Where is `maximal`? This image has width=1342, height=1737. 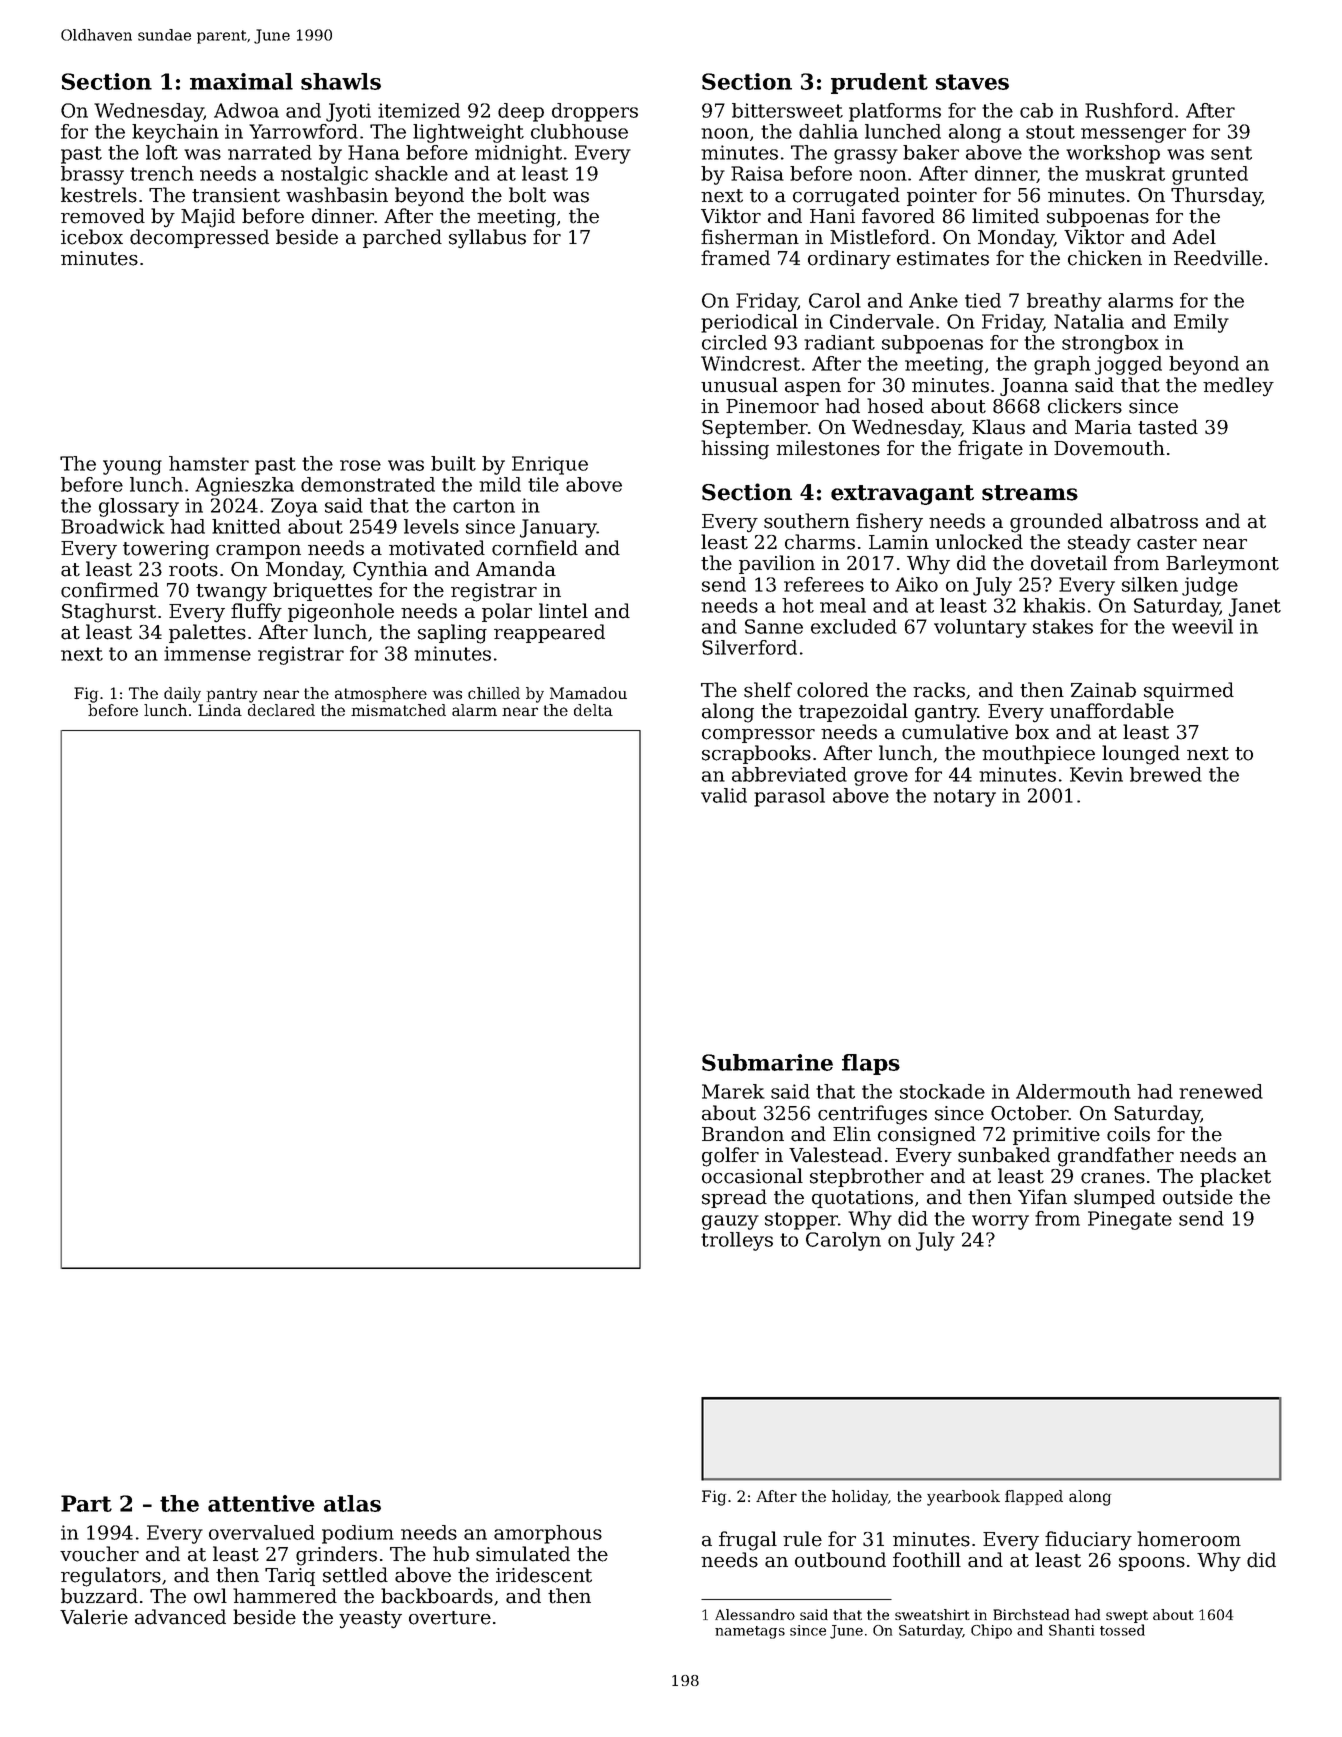 maximal is located at coordinates (241, 81).
